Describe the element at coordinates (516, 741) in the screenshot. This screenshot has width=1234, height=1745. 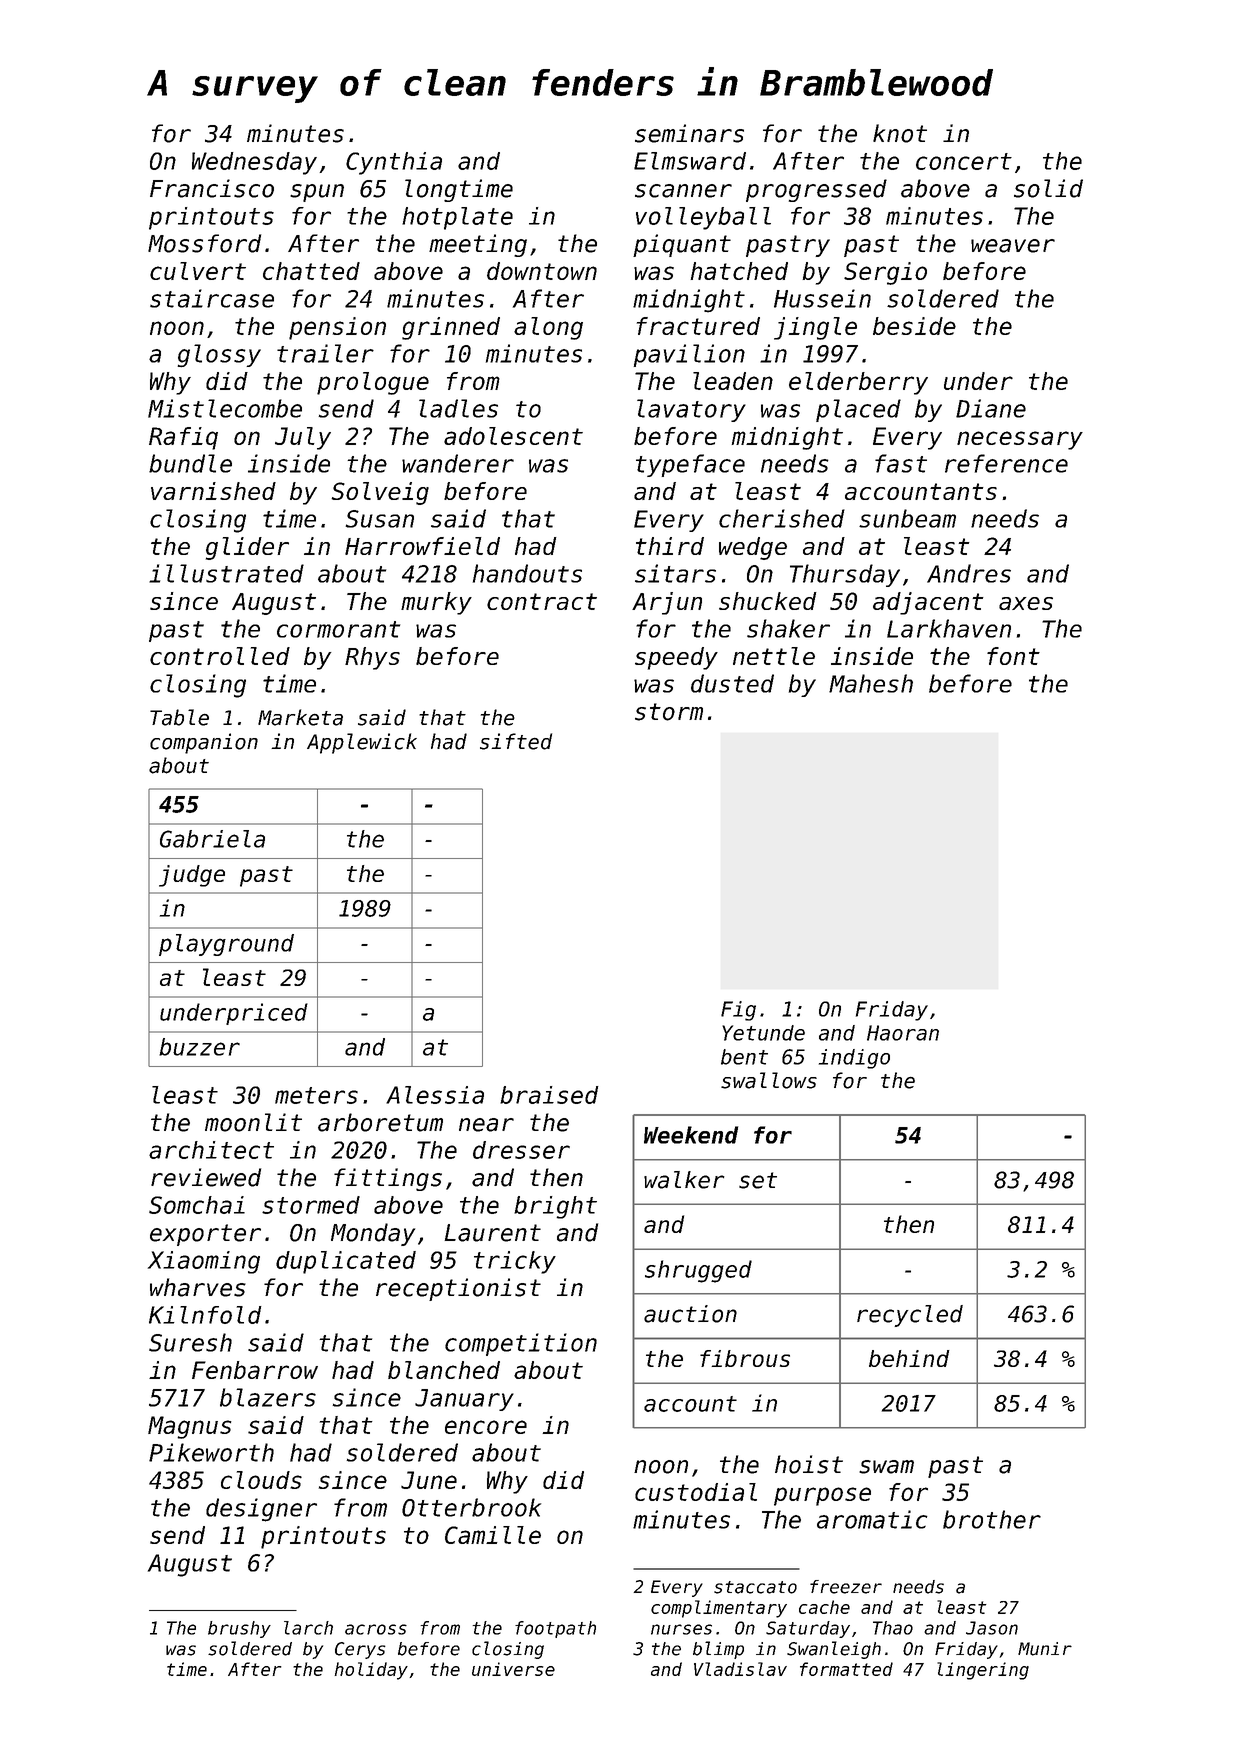
I see `sifted` at that location.
